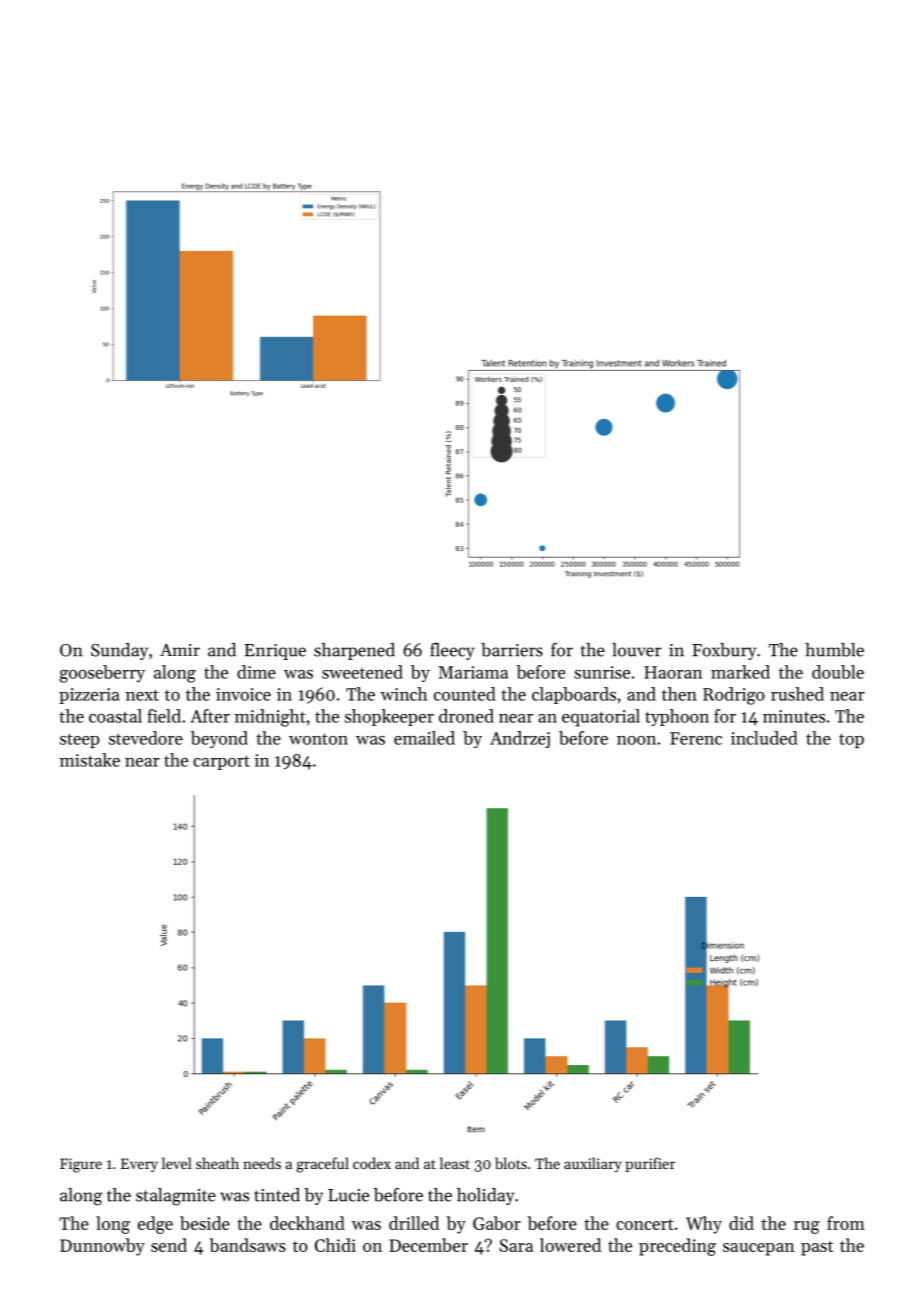 Image resolution: width=924 pixels, height=1311 pixels. What do you see at coordinates (452, 651) in the document?
I see `fleecy` at bounding box center [452, 651].
